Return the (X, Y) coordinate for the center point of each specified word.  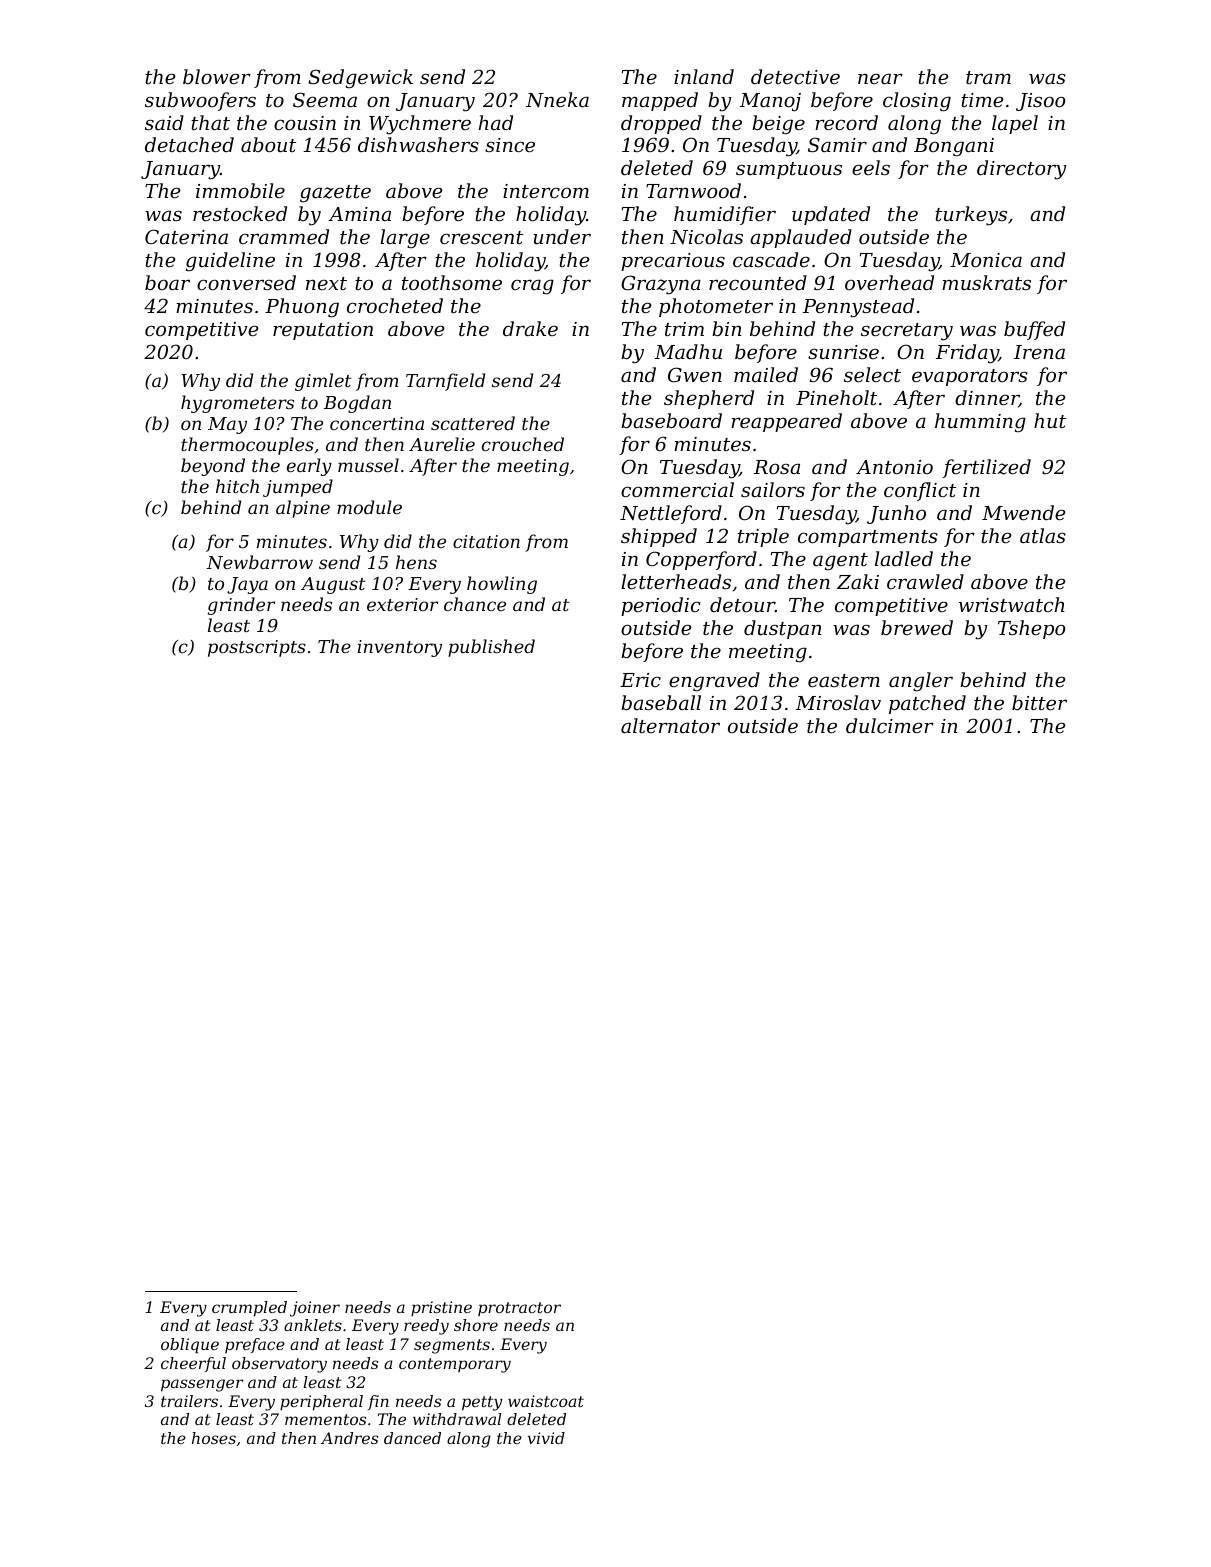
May (227, 425)
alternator (670, 725)
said (164, 122)
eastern (844, 680)
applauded (801, 238)
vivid (546, 1438)
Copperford (701, 560)
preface (255, 1345)
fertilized (986, 468)
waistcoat (546, 1401)
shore (476, 1325)
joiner (315, 1309)
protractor (519, 1309)
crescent (481, 237)
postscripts (257, 648)
